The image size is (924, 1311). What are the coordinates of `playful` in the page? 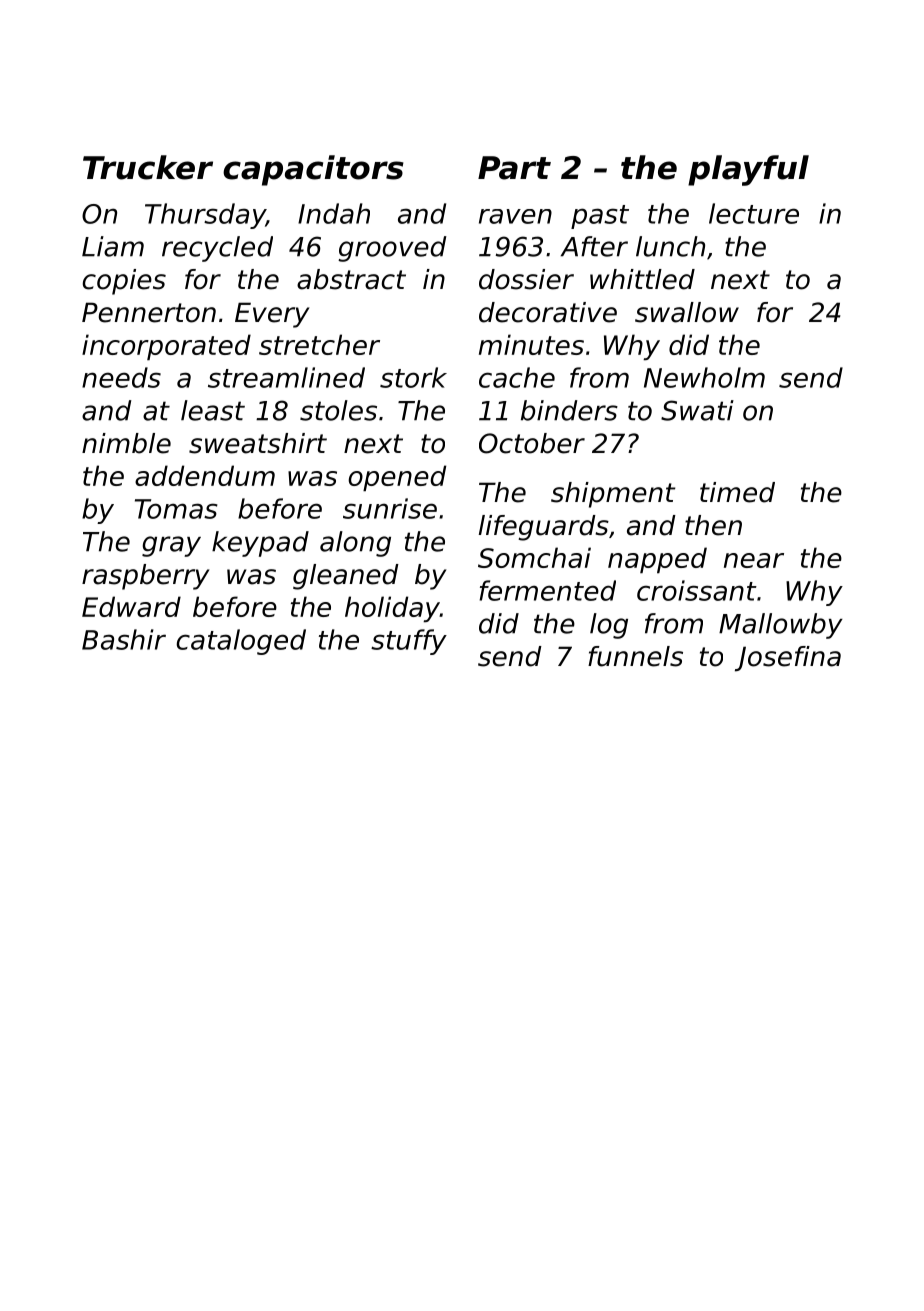 It's located at (748, 170).
